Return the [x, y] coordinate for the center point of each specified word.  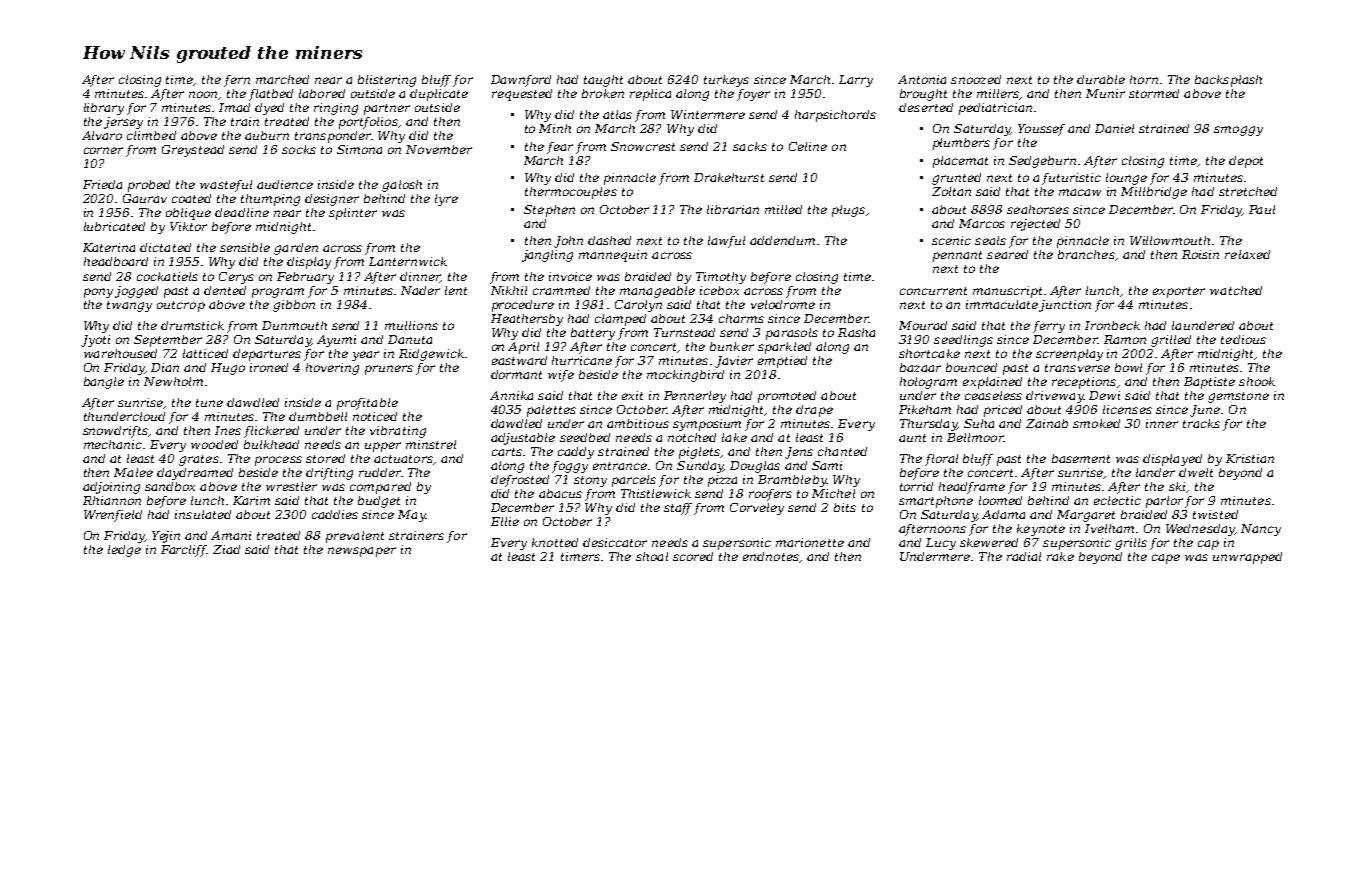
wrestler [291, 486]
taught [603, 81]
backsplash [1228, 81]
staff [679, 509]
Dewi [1104, 395]
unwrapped [1247, 558]
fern [237, 81]
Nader [420, 290]
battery [593, 334]
